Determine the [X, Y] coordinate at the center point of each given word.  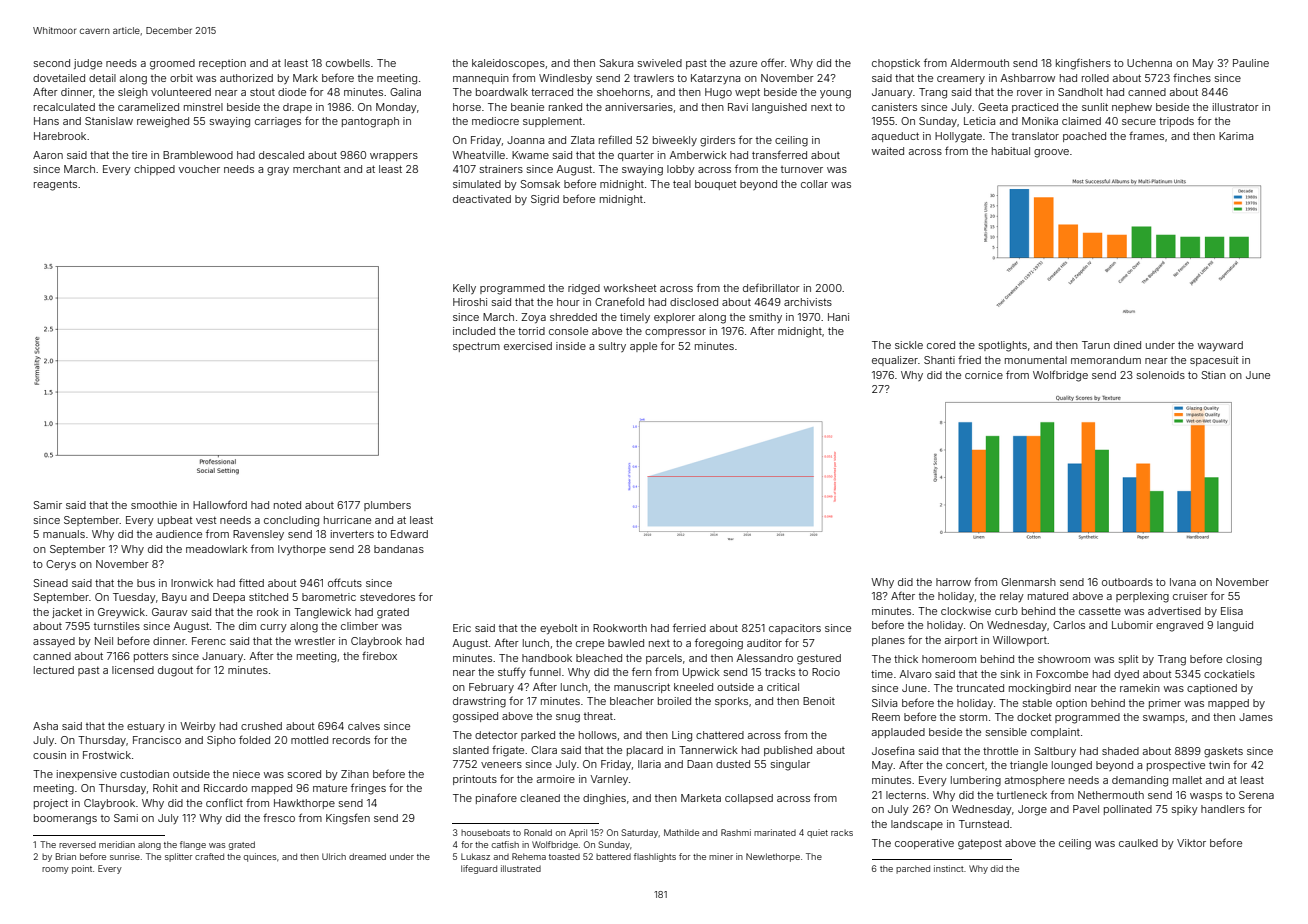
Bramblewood [198, 155]
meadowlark [217, 549]
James [1256, 717]
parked [538, 736]
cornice [984, 375]
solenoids [1161, 375]
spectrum [476, 347]
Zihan [355, 774]
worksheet [630, 288]
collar [814, 184]
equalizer [895, 361]
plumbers [387, 506]
